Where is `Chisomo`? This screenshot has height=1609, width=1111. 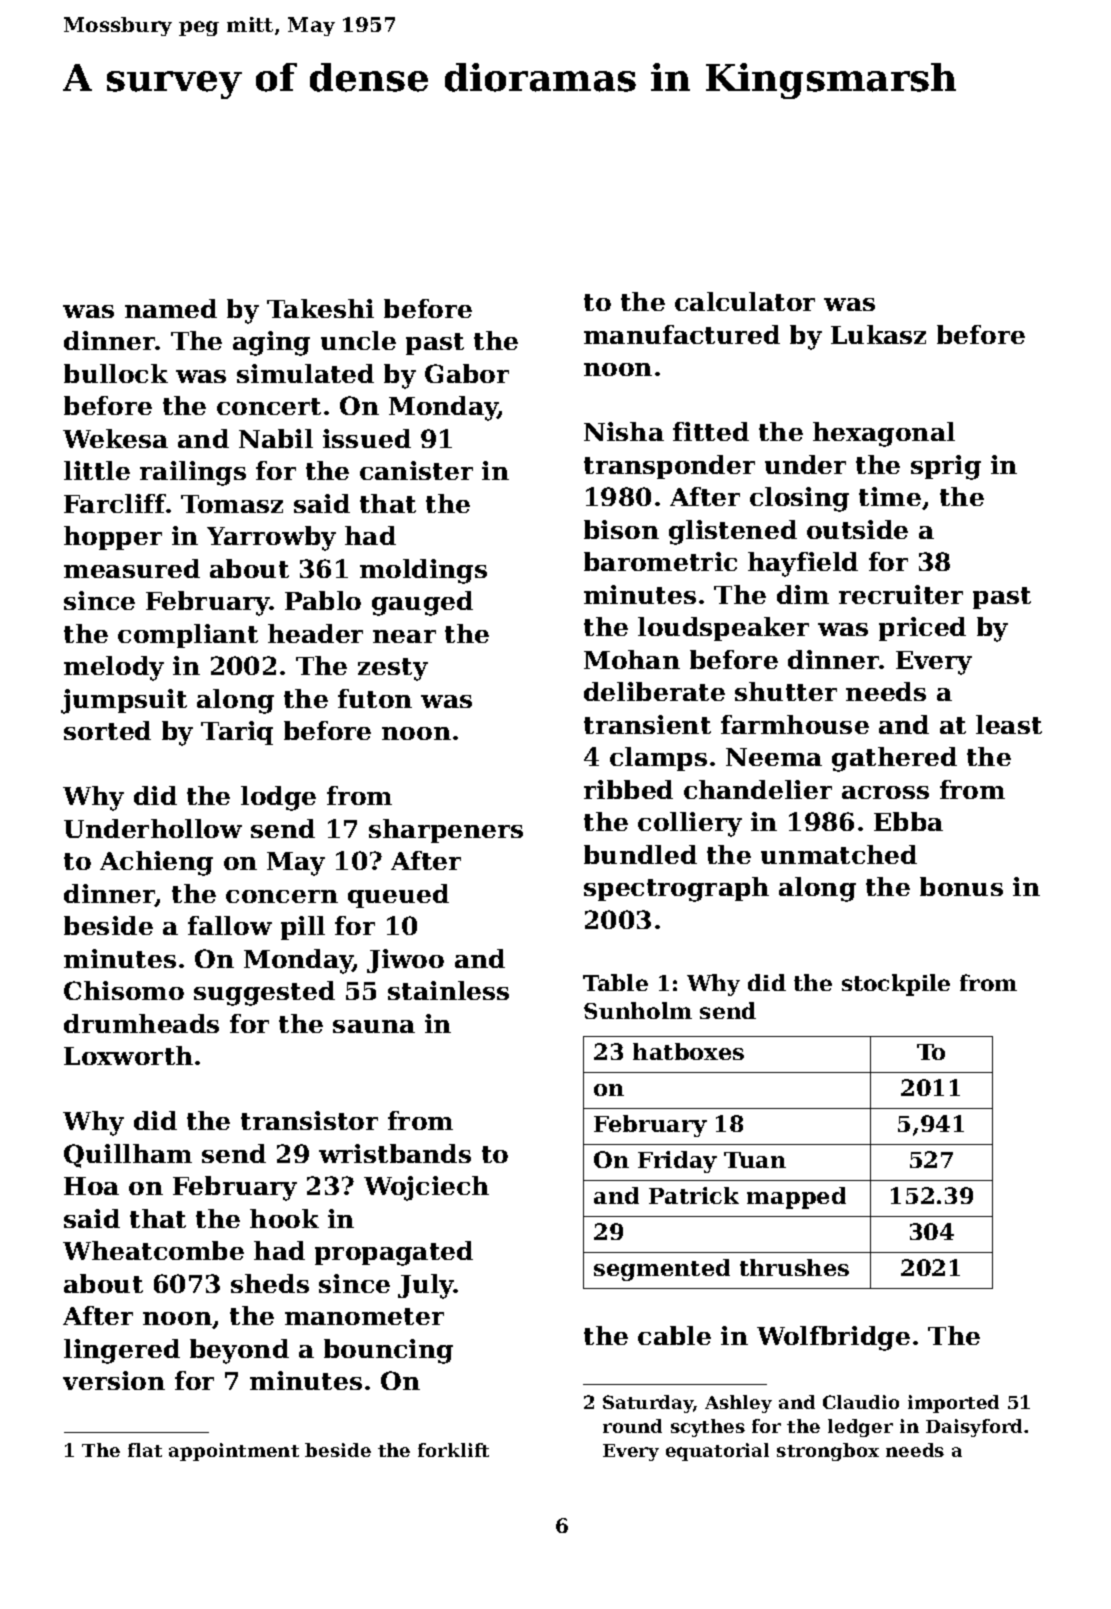
Chisomo is located at coordinates (124, 990).
